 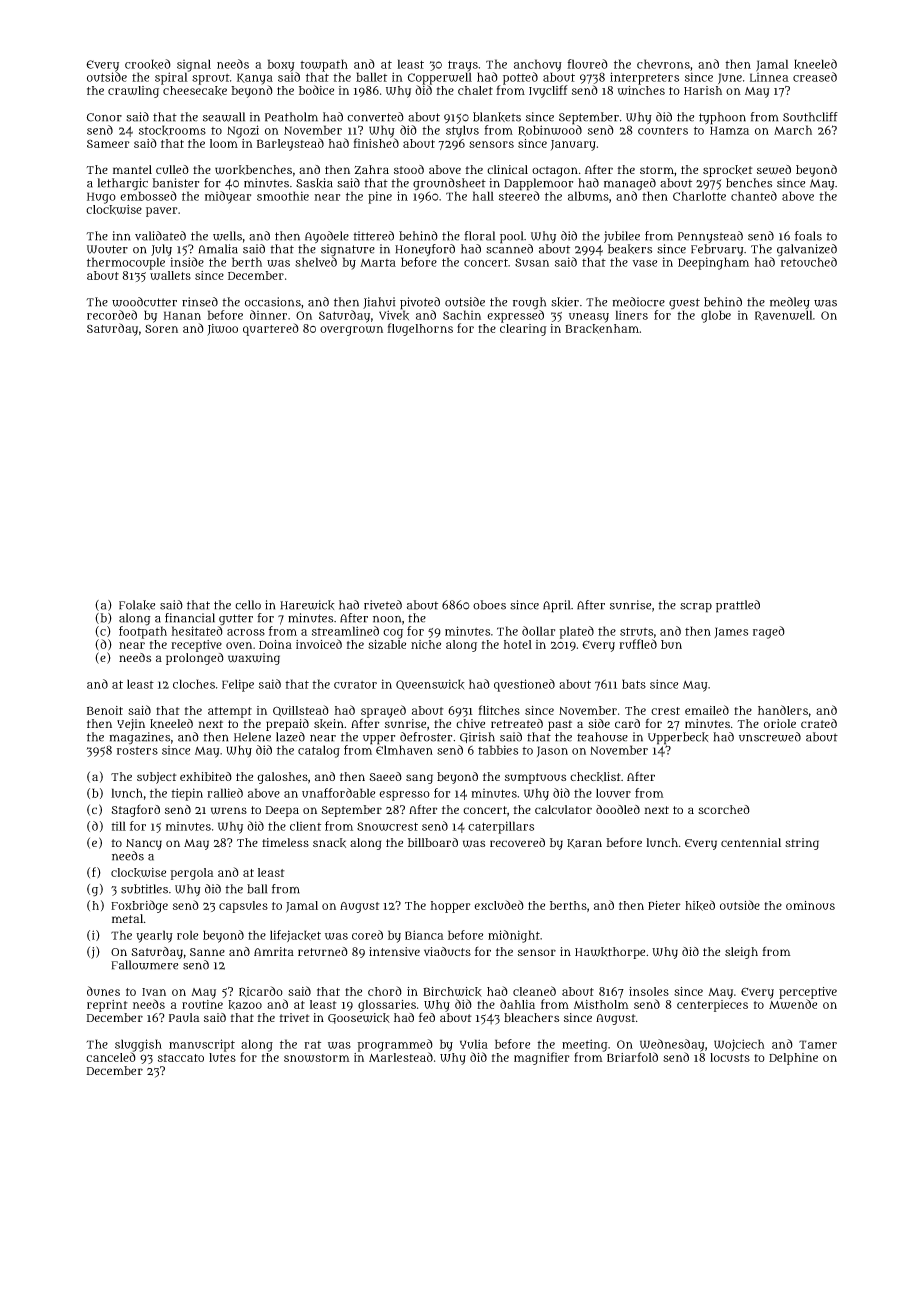 What do you see at coordinates (663, 64) in the page?
I see `chevrons` at bounding box center [663, 64].
